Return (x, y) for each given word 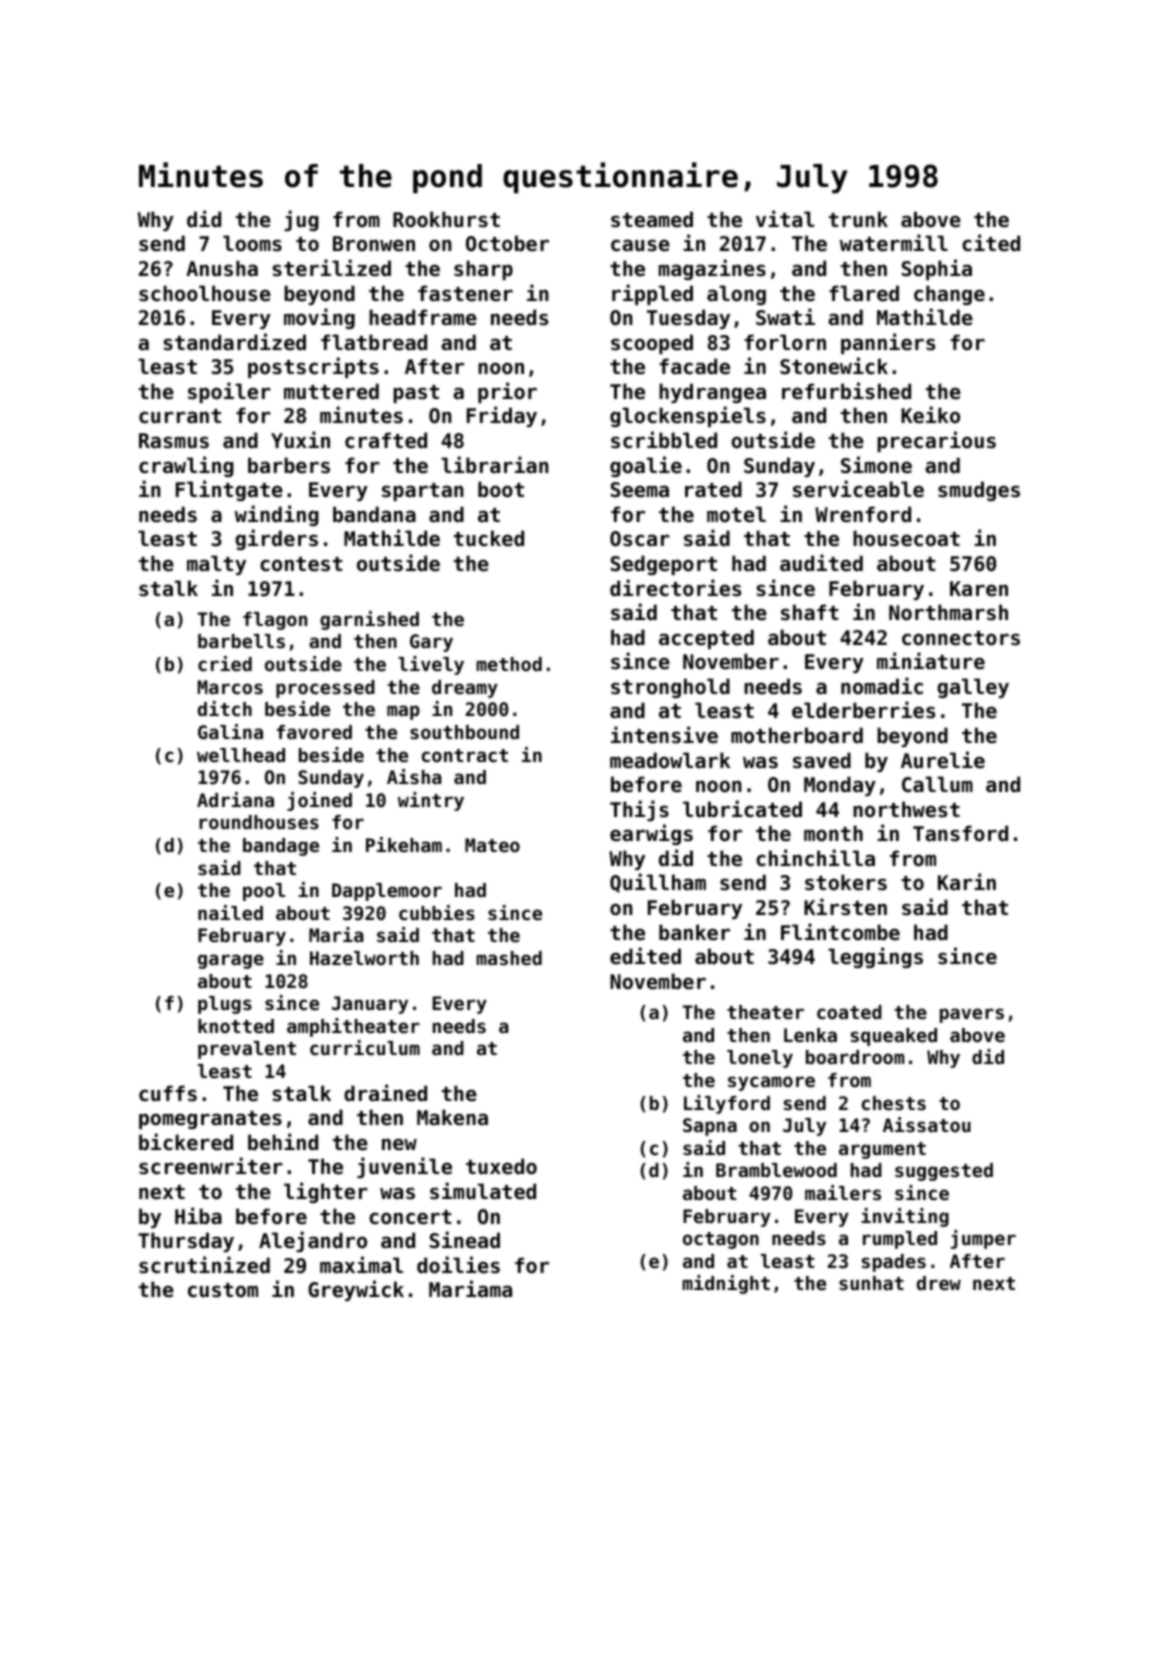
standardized (235, 342)
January (370, 1005)
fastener (465, 293)
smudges (979, 491)
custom (223, 1290)
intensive (664, 735)
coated (849, 1012)
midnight (726, 1284)
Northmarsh (948, 612)
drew (939, 1283)
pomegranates (210, 1120)
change (949, 295)
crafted (386, 440)
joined (319, 801)
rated (713, 489)
